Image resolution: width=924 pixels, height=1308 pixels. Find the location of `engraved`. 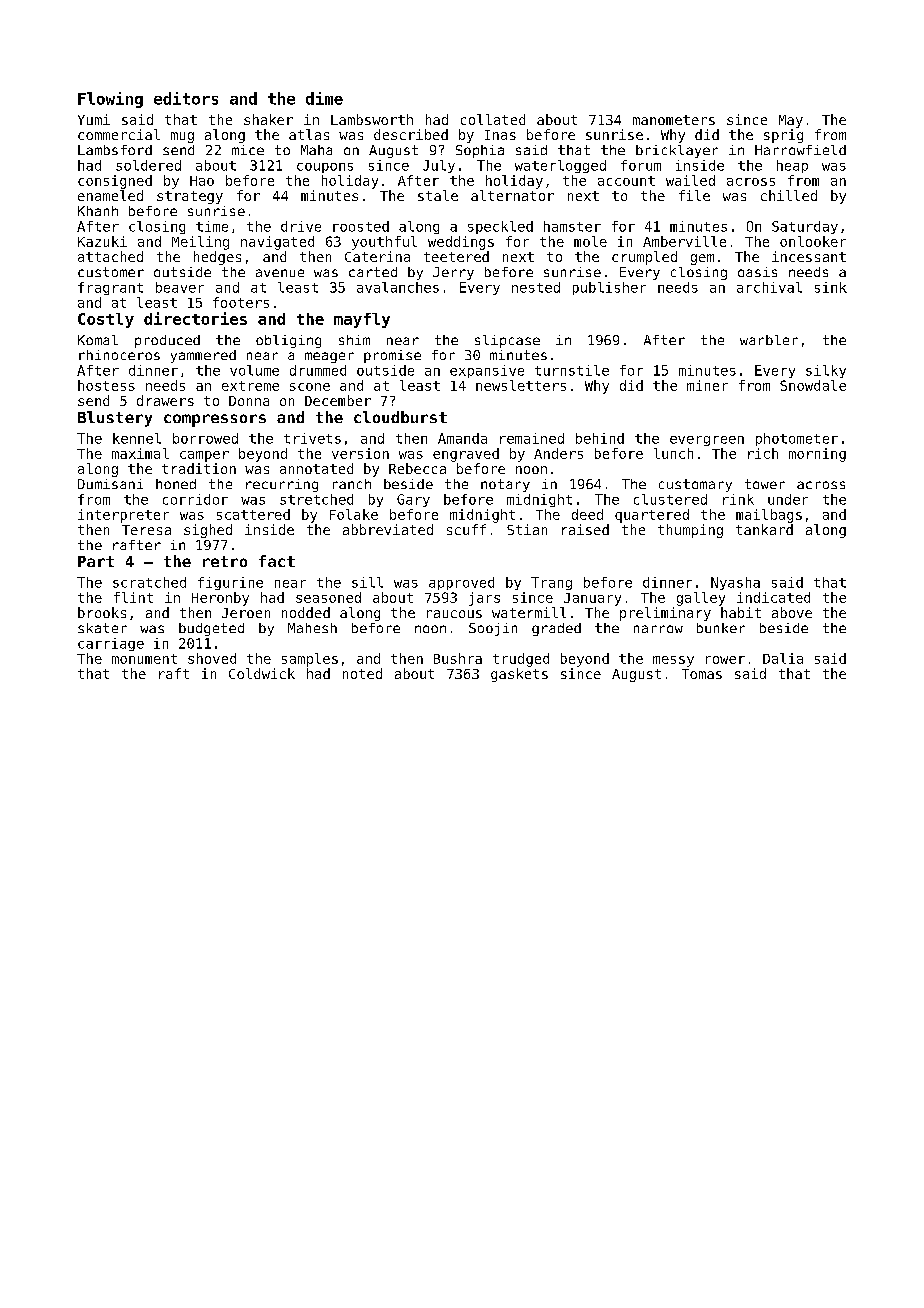

engraved is located at coordinates (466, 455).
